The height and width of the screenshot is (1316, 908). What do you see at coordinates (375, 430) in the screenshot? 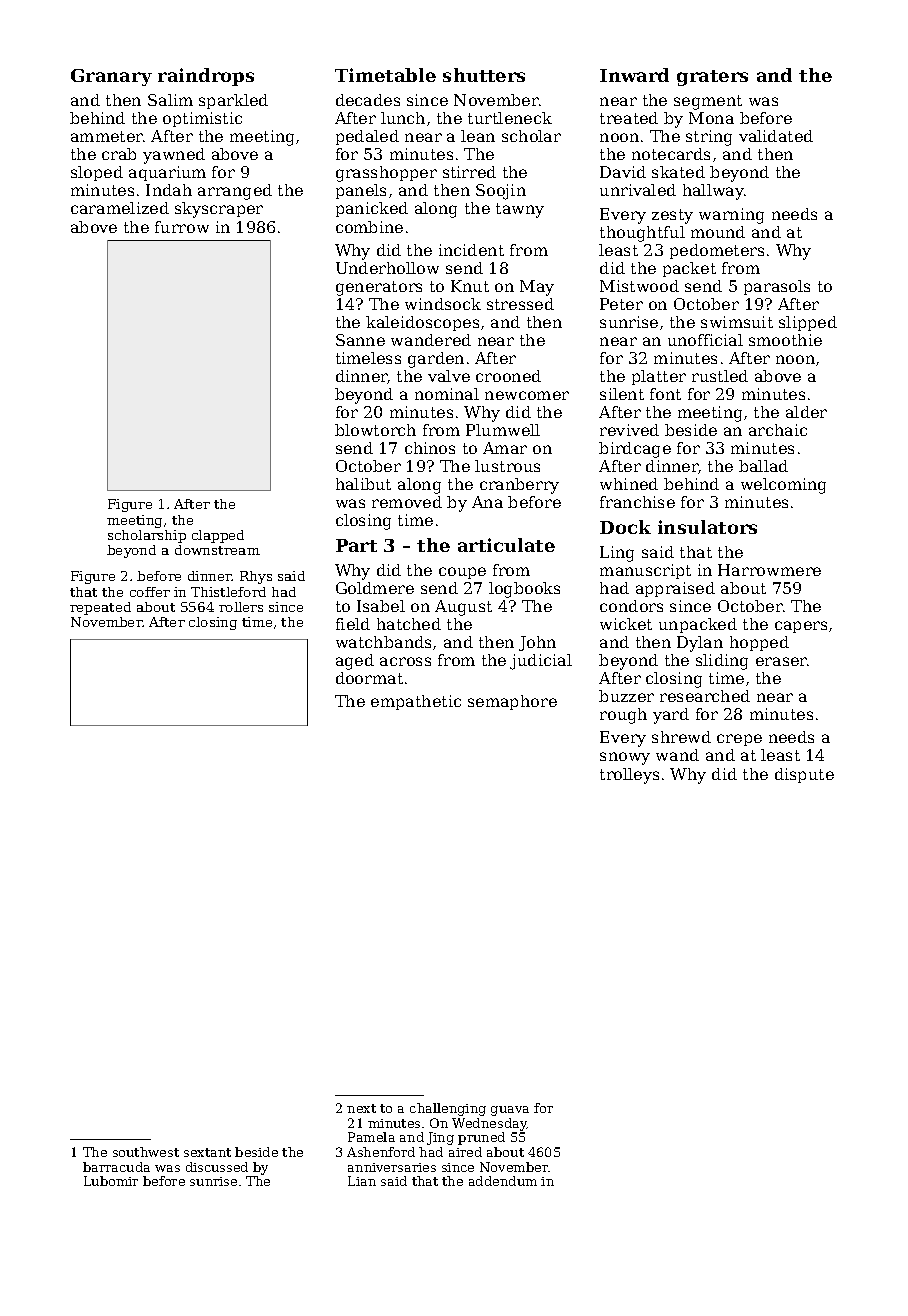
I see `blowtorch` at bounding box center [375, 430].
